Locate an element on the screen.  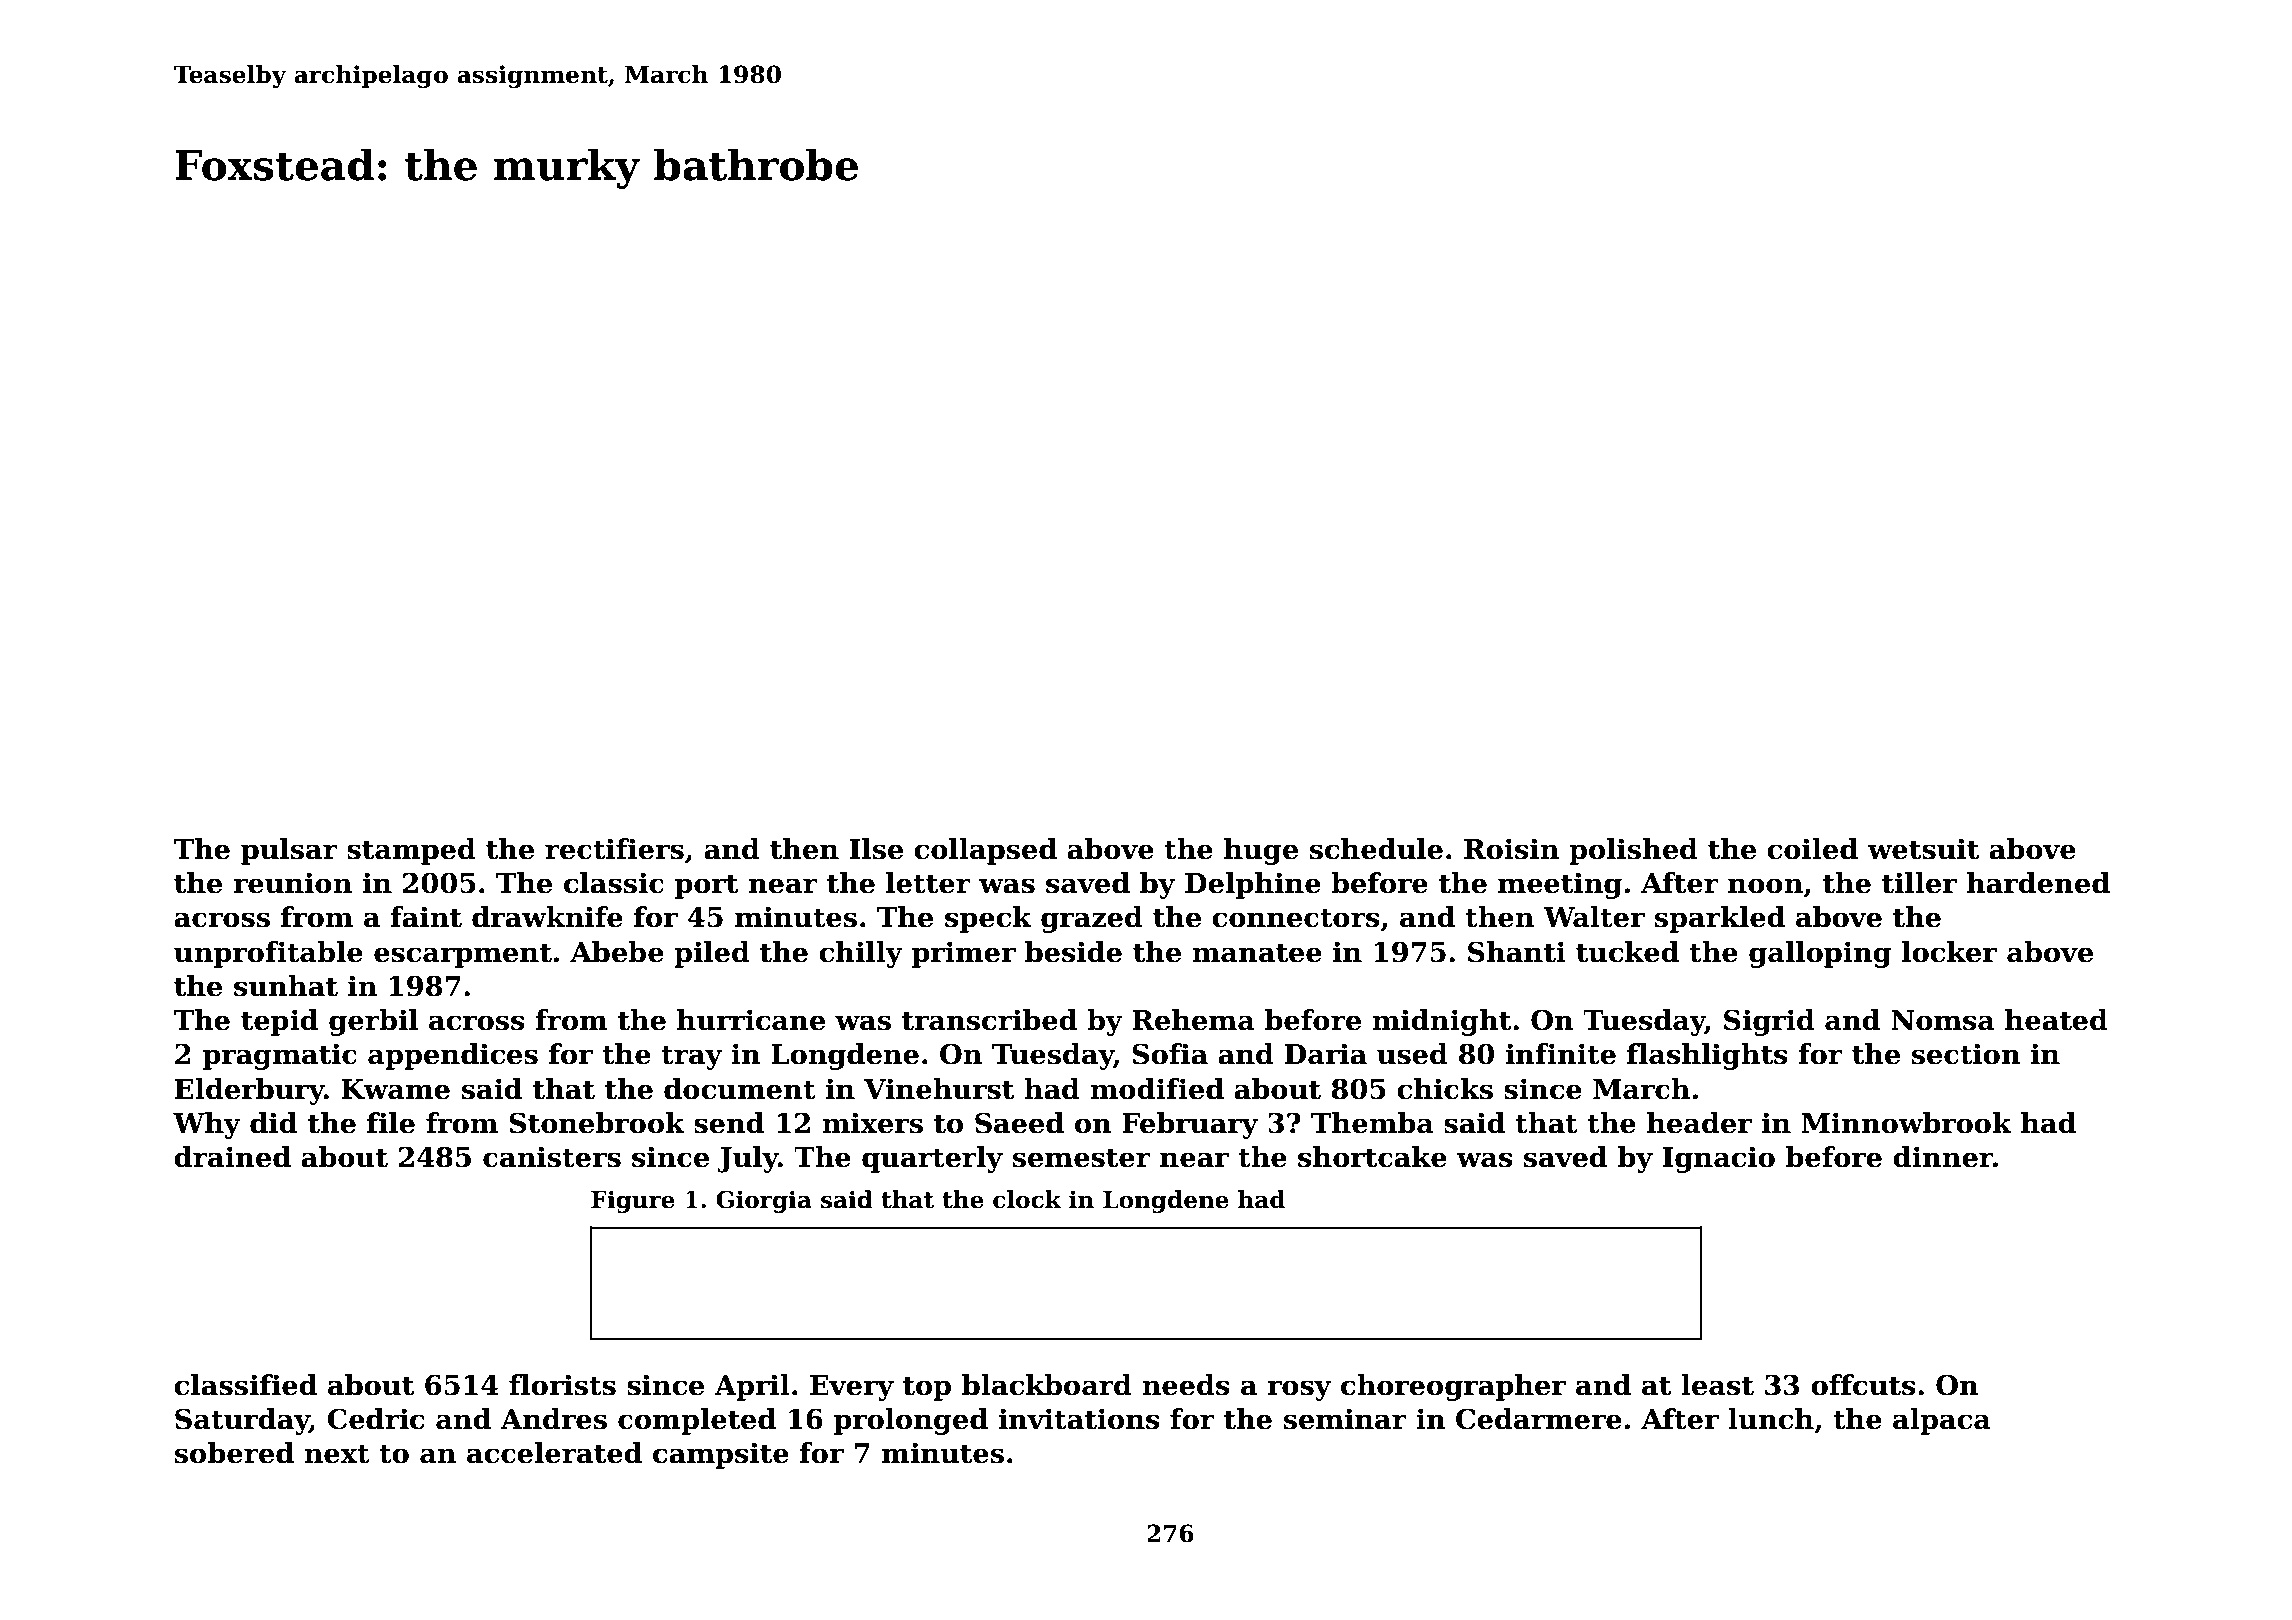
schedule is located at coordinates (1376, 849).
